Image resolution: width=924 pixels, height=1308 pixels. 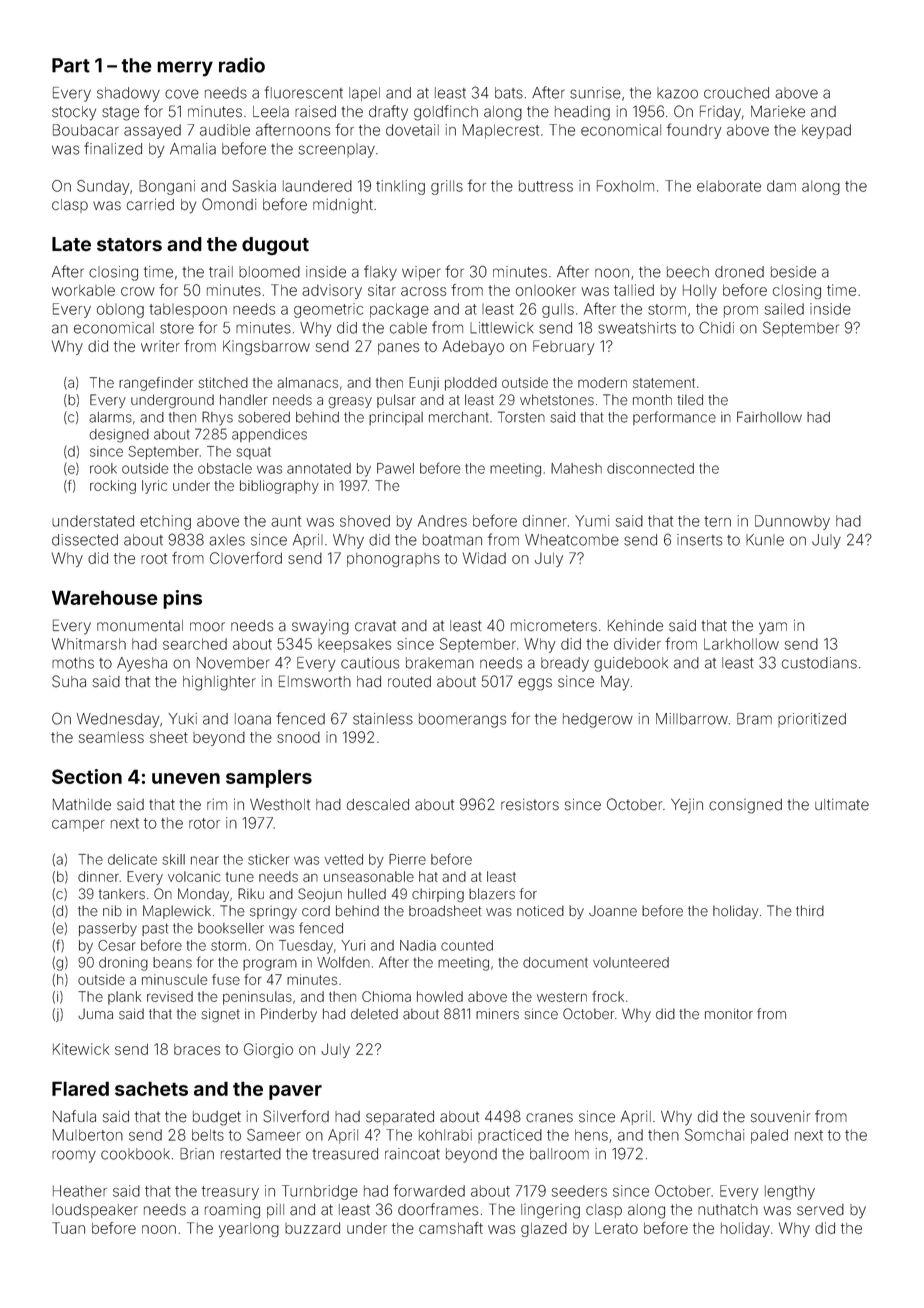 What do you see at coordinates (138, 291) in the screenshot?
I see `crow` at bounding box center [138, 291].
